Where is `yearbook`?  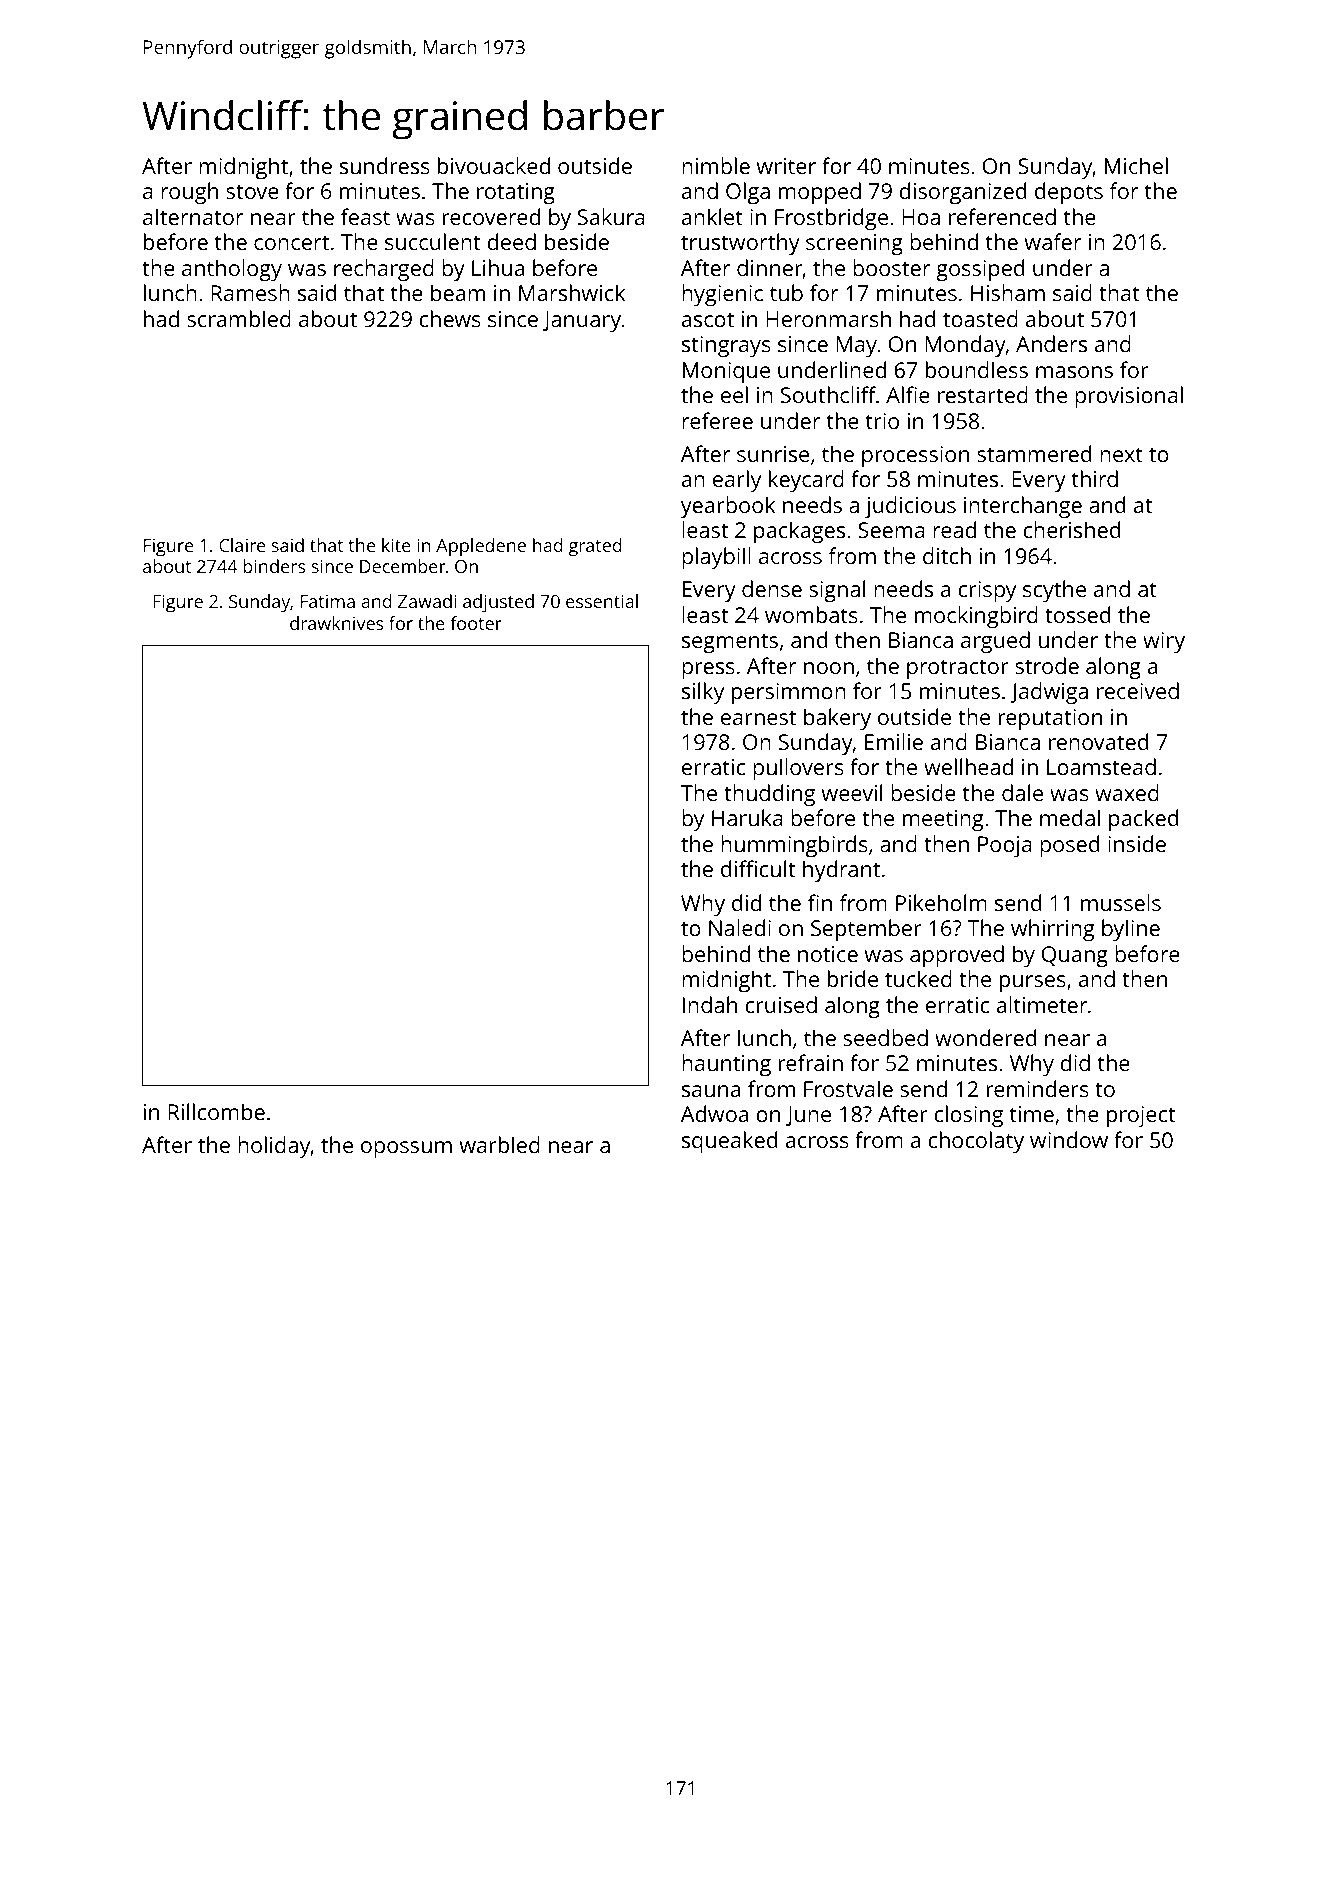
yearbook is located at coordinates (728, 507).
